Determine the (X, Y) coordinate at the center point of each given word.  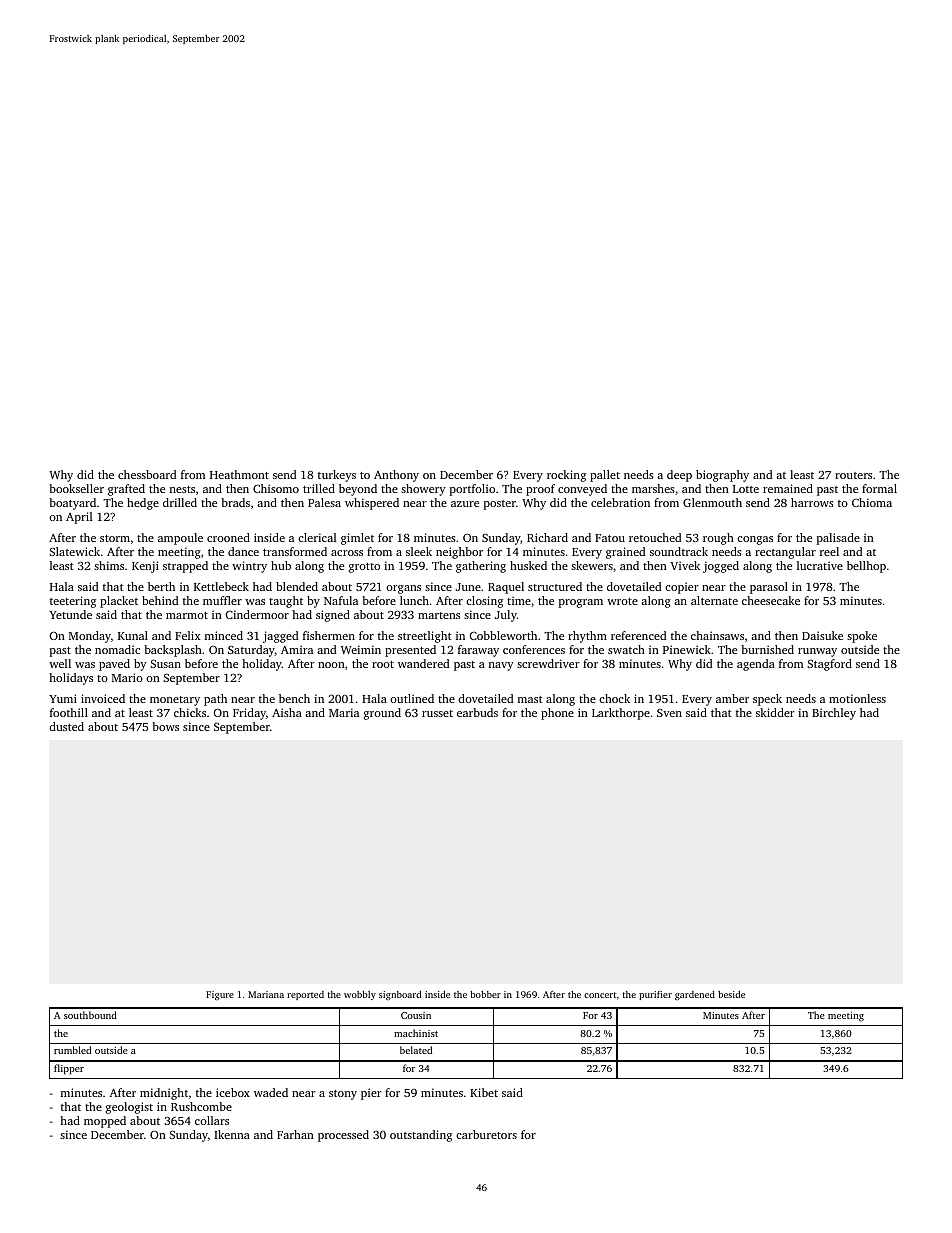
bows (165, 726)
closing (484, 602)
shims (109, 565)
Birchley (834, 714)
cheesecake (771, 600)
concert (600, 995)
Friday (249, 714)
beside (731, 994)
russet (437, 713)
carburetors (486, 1134)
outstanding (421, 1136)
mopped (105, 1122)
